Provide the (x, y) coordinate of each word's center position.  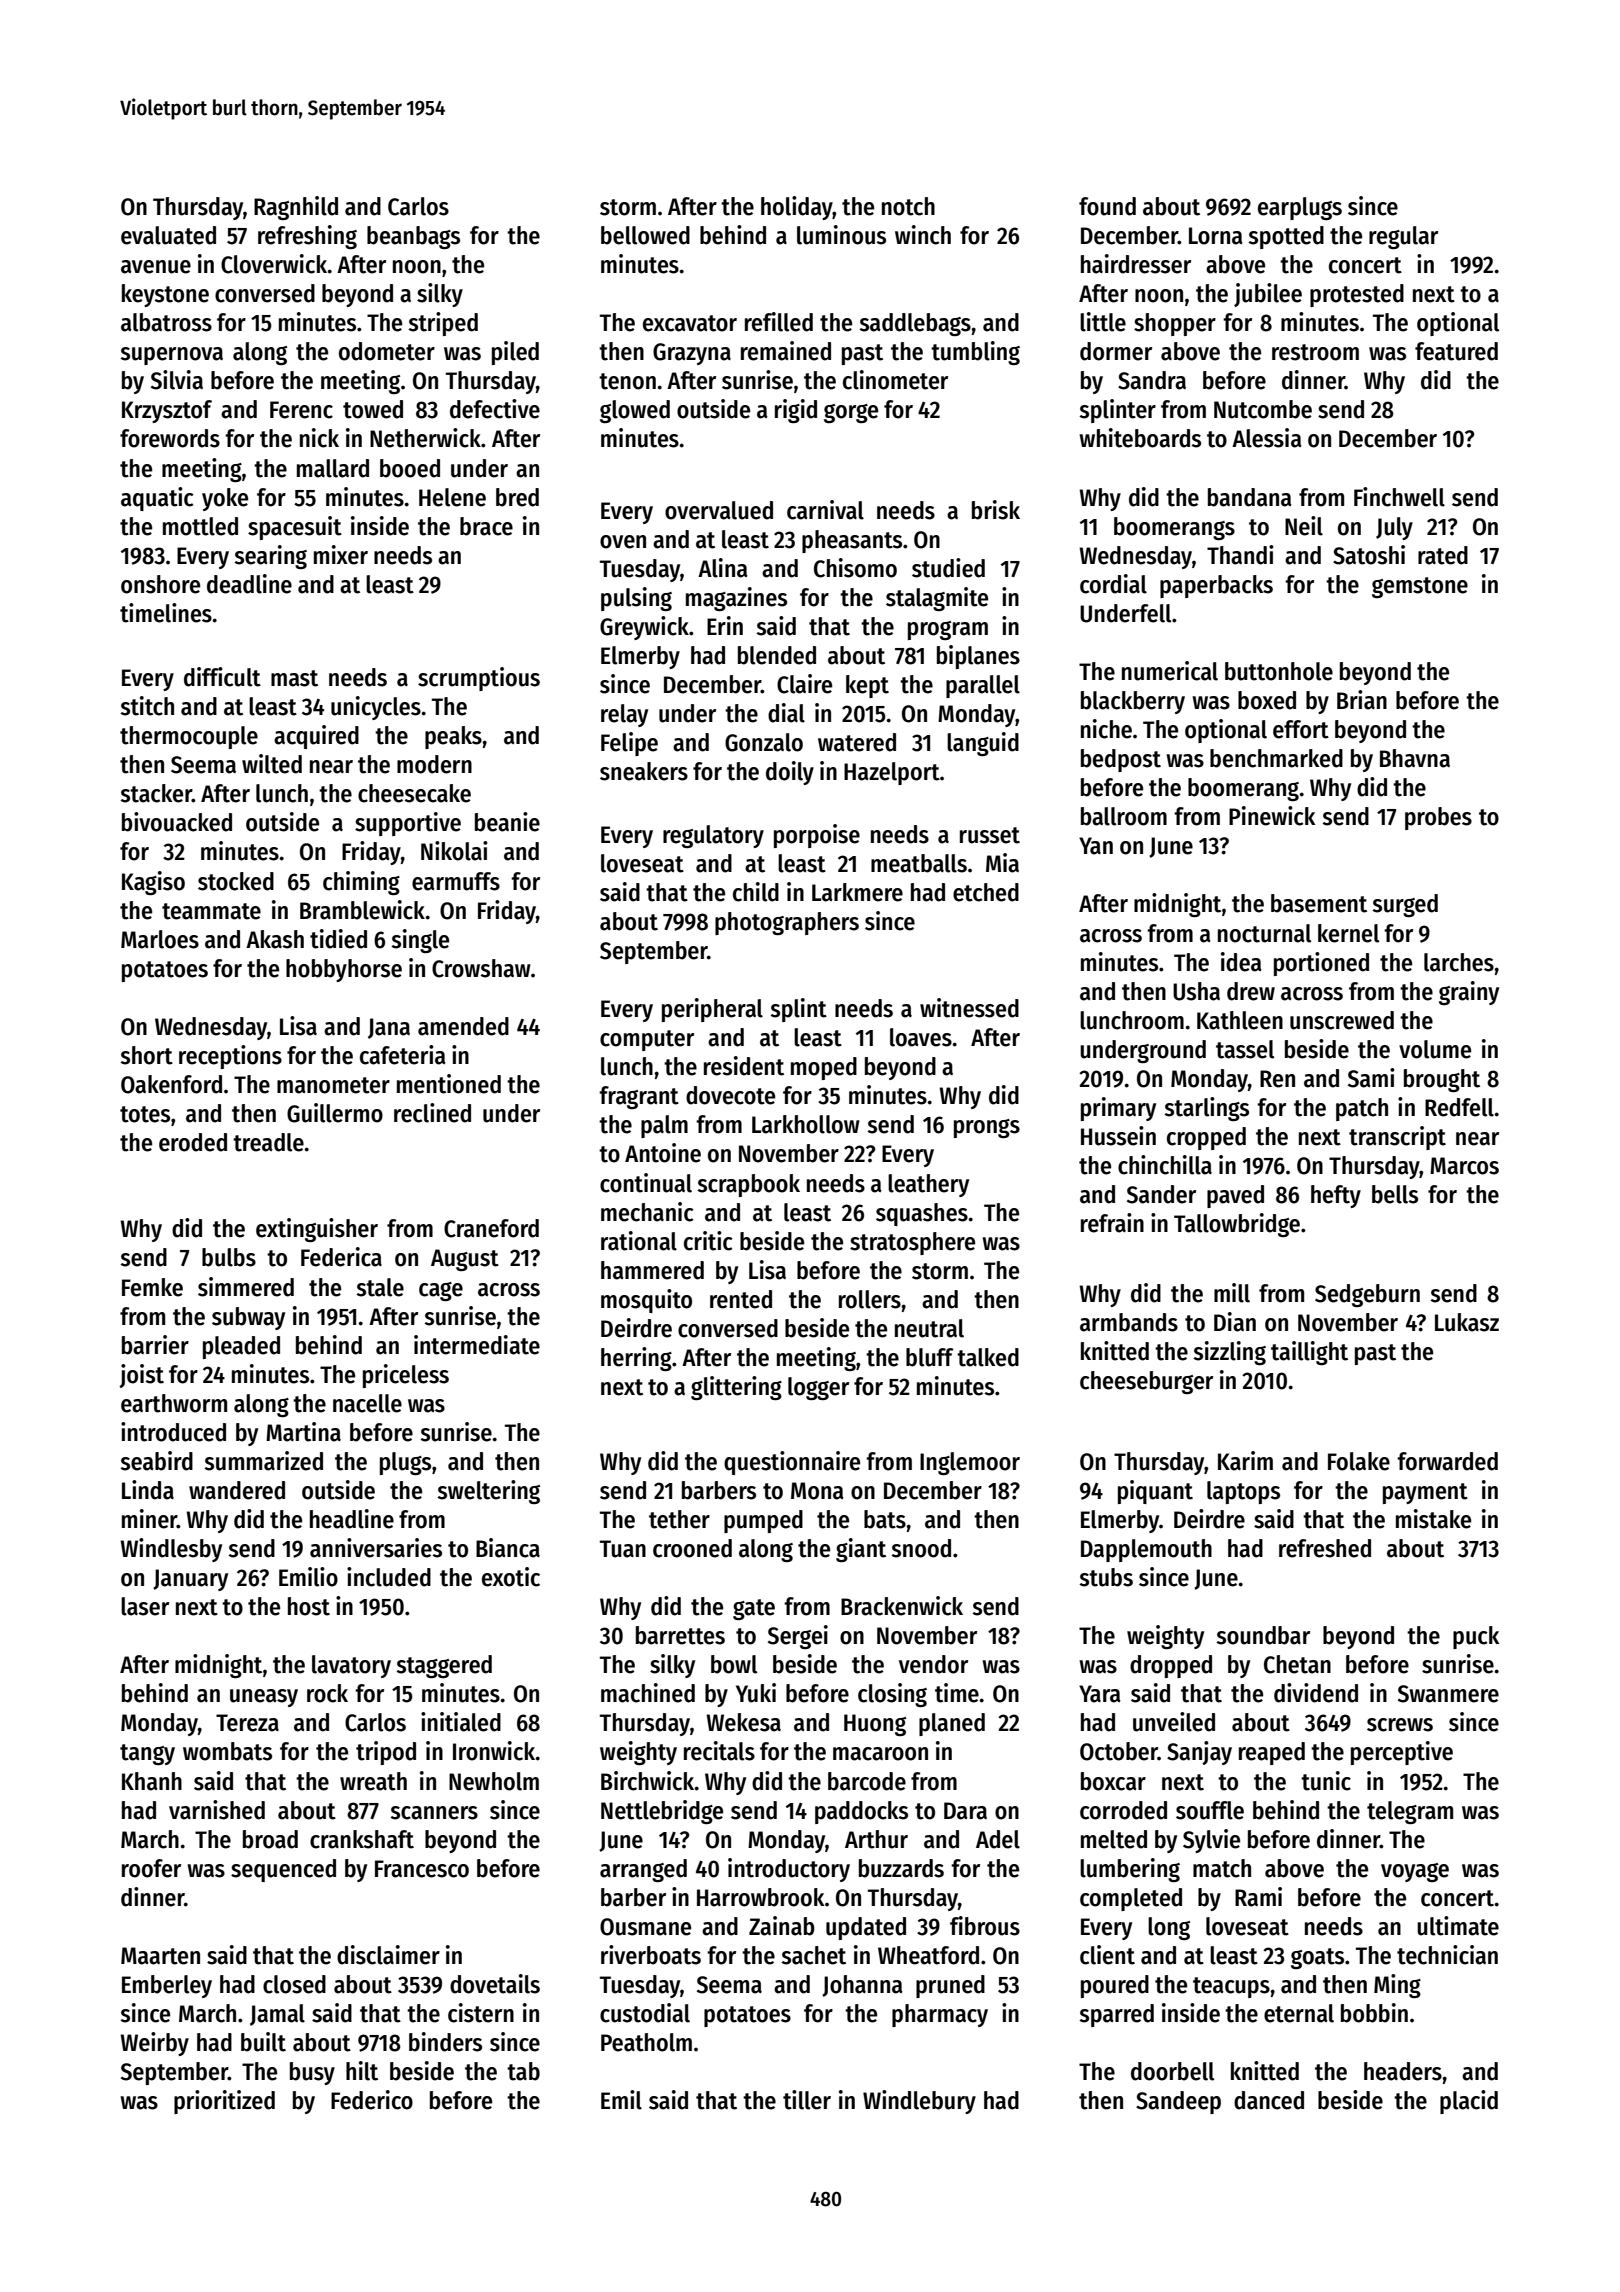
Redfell (1459, 1107)
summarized (263, 1461)
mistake (1433, 1519)
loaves (921, 1037)
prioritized (224, 2102)
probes (1438, 818)
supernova (171, 356)
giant (861, 1550)
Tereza (247, 1723)
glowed (635, 411)
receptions (230, 1057)
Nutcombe (1263, 409)
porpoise (817, 836)
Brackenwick (902, 1606)
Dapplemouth (1146, 1550)
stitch (147, 706)
